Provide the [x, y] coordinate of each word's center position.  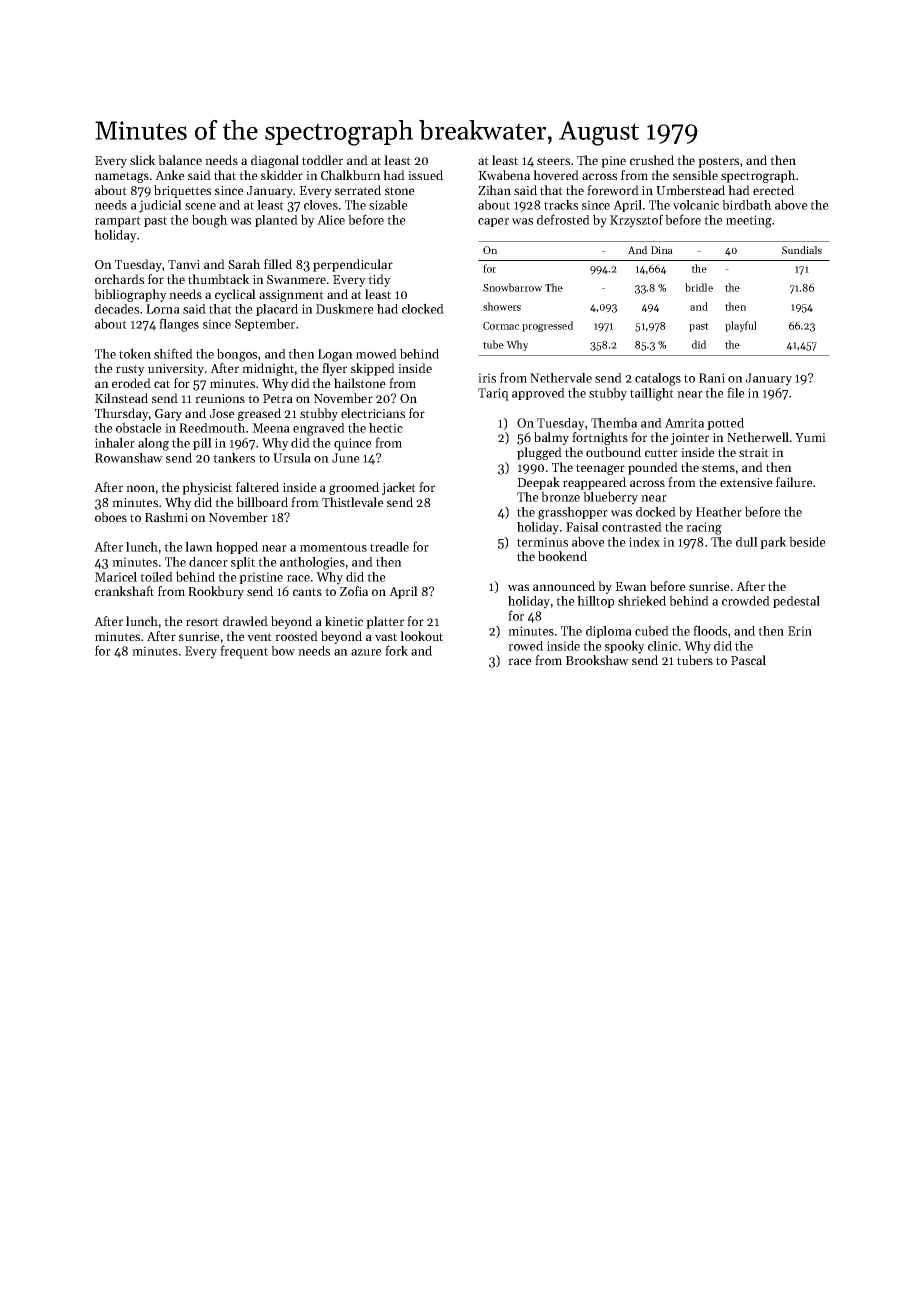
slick [143, 160]
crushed [652, 160]
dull [747, 542]
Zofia [354, 591]
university [176, 370]
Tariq [493, 394]
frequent [244, 652]
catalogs [658, 379]
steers [553, 161]
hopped [237, 548]
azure [366, 652]
